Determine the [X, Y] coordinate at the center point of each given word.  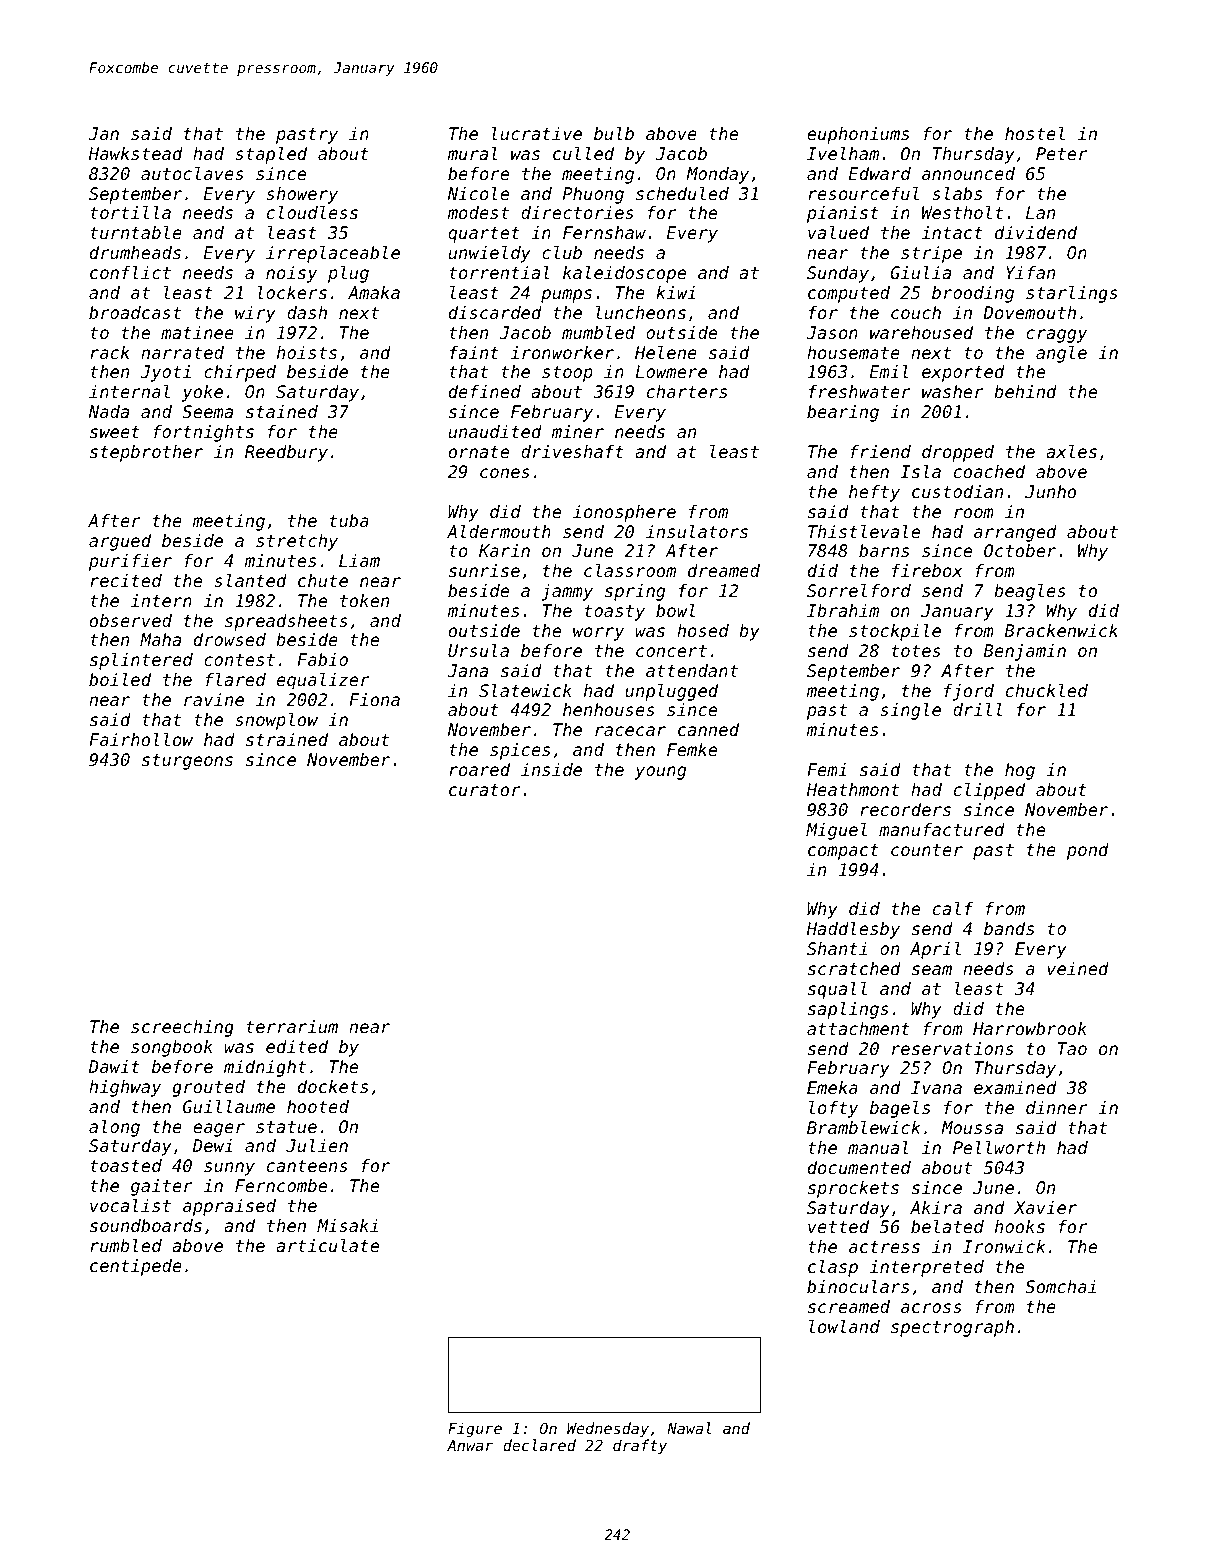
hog [1020, 771]
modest [478, 212]
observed [131, 620]
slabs [957, 193]
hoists [307, 352]
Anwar [470, 1445]
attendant [692, 670]
